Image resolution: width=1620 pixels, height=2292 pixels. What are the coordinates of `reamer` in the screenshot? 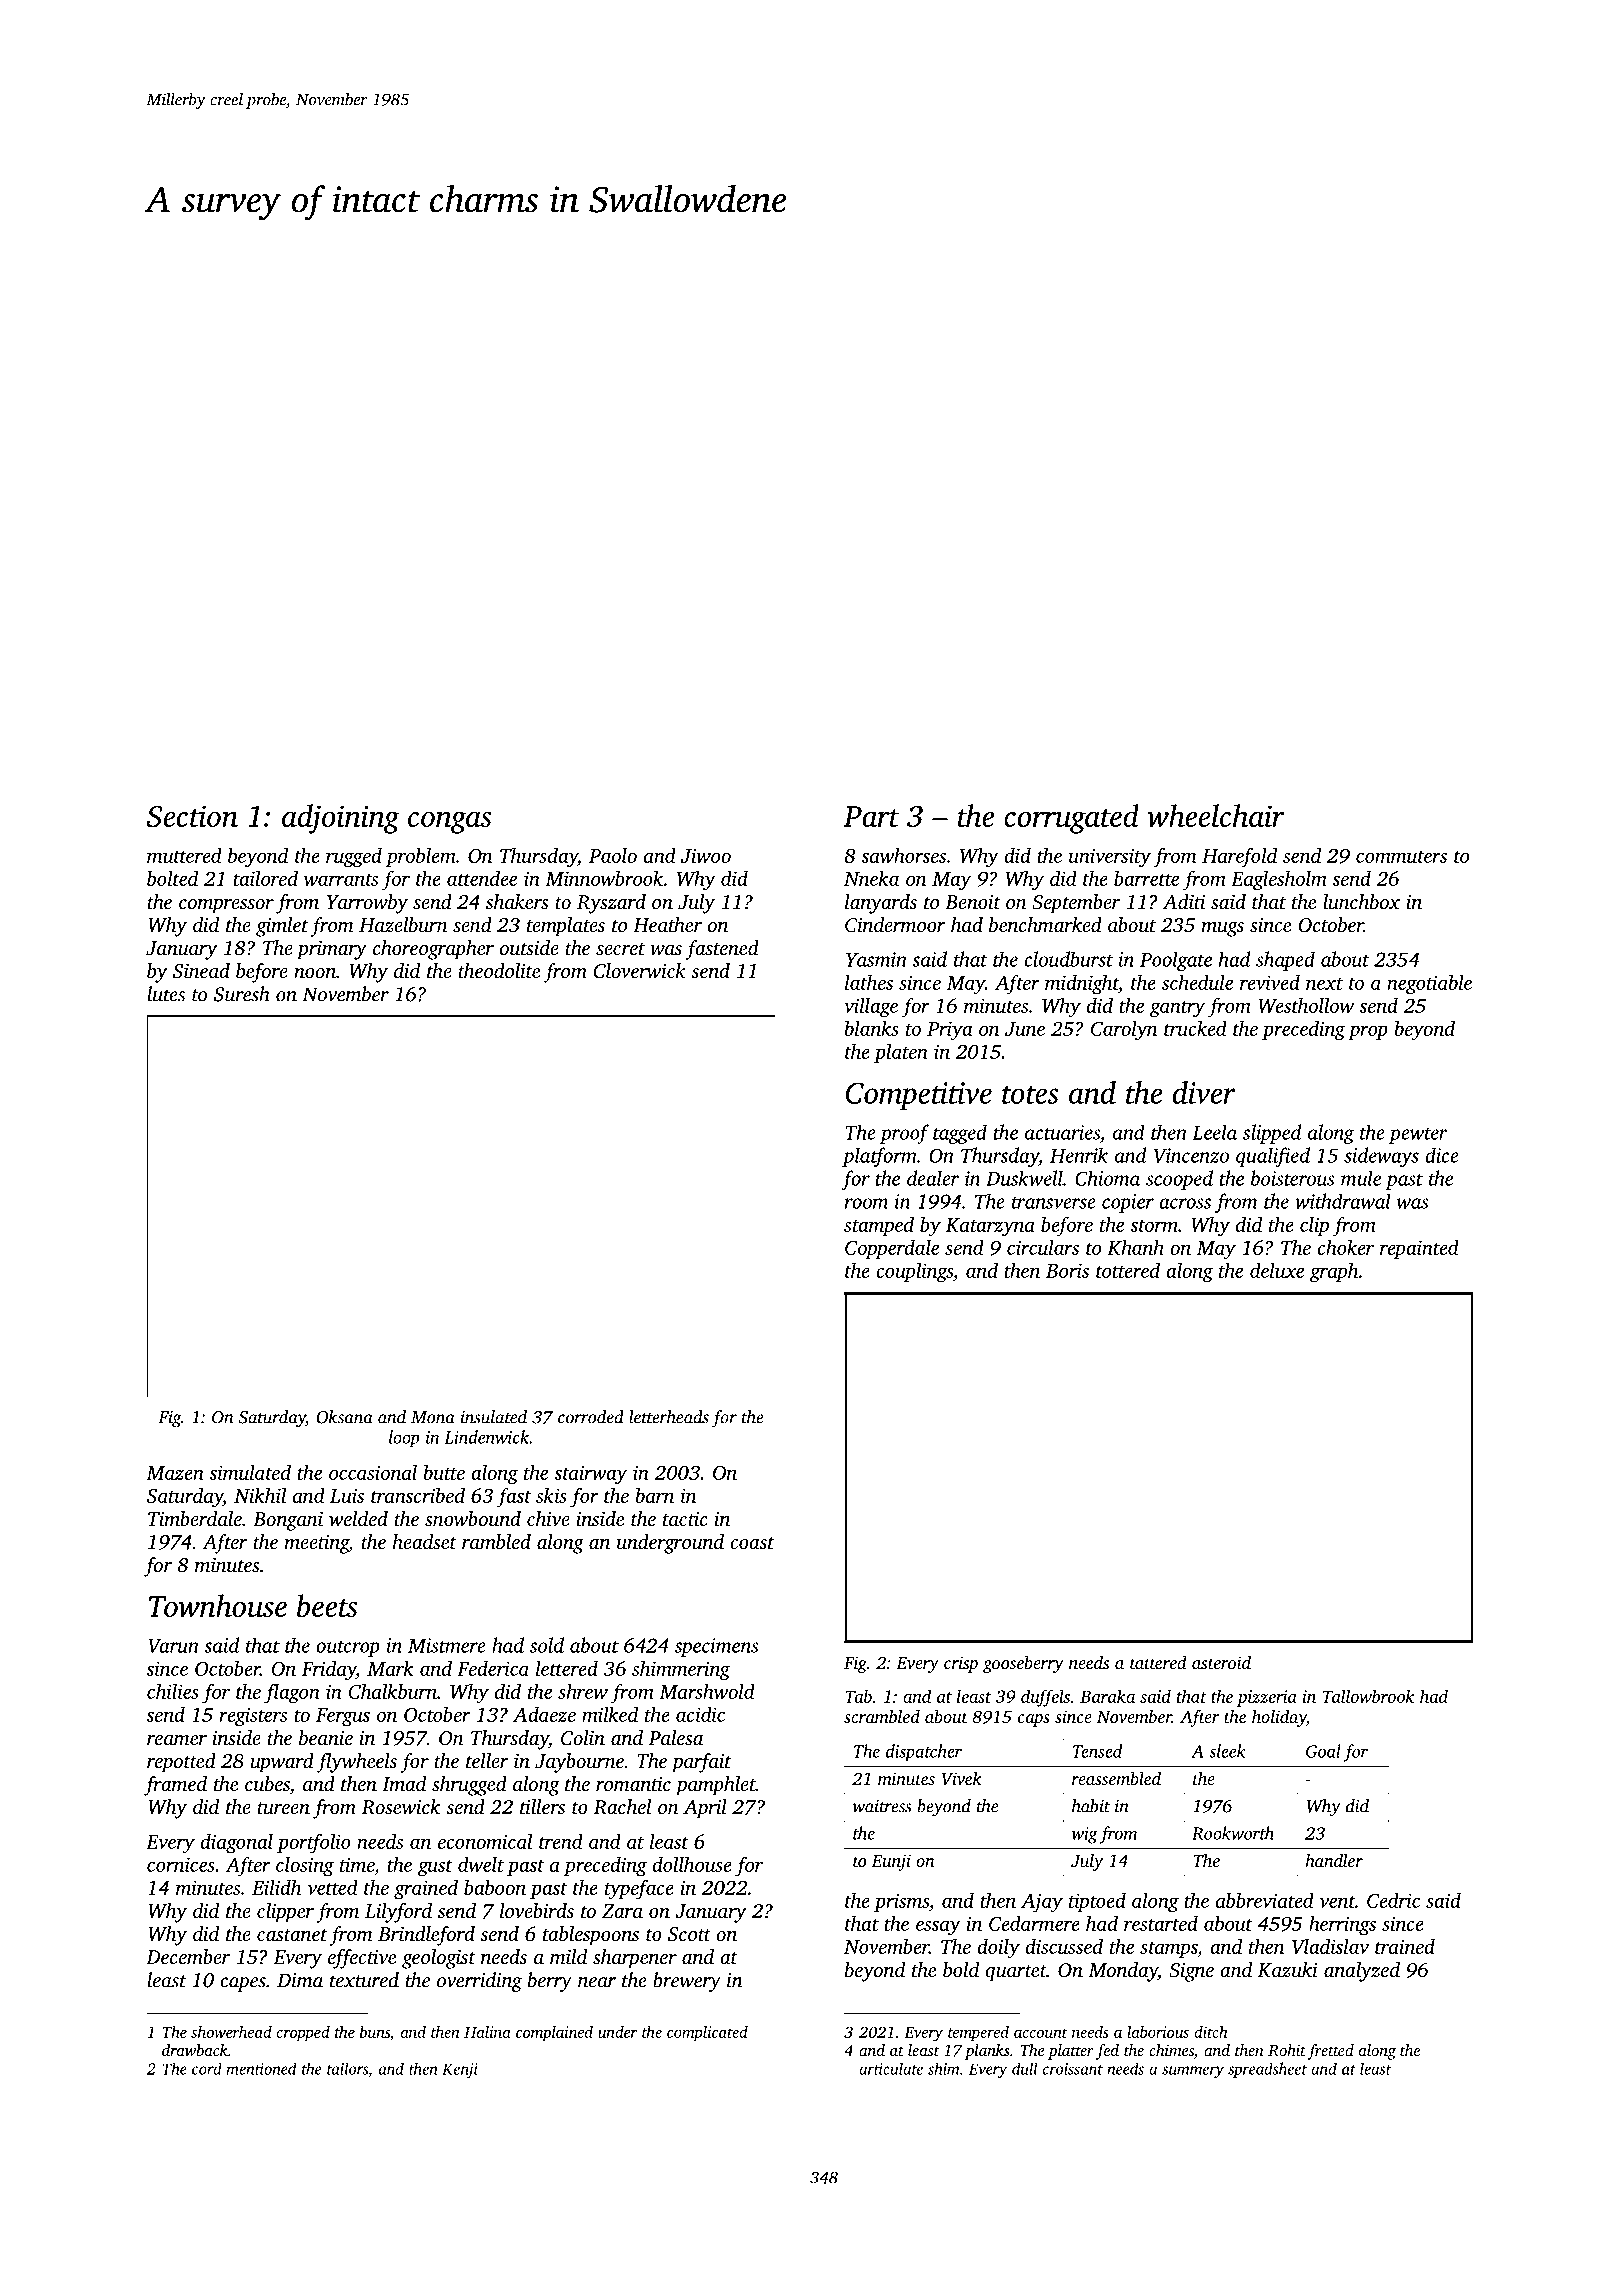 It's located at (177, 1740).
